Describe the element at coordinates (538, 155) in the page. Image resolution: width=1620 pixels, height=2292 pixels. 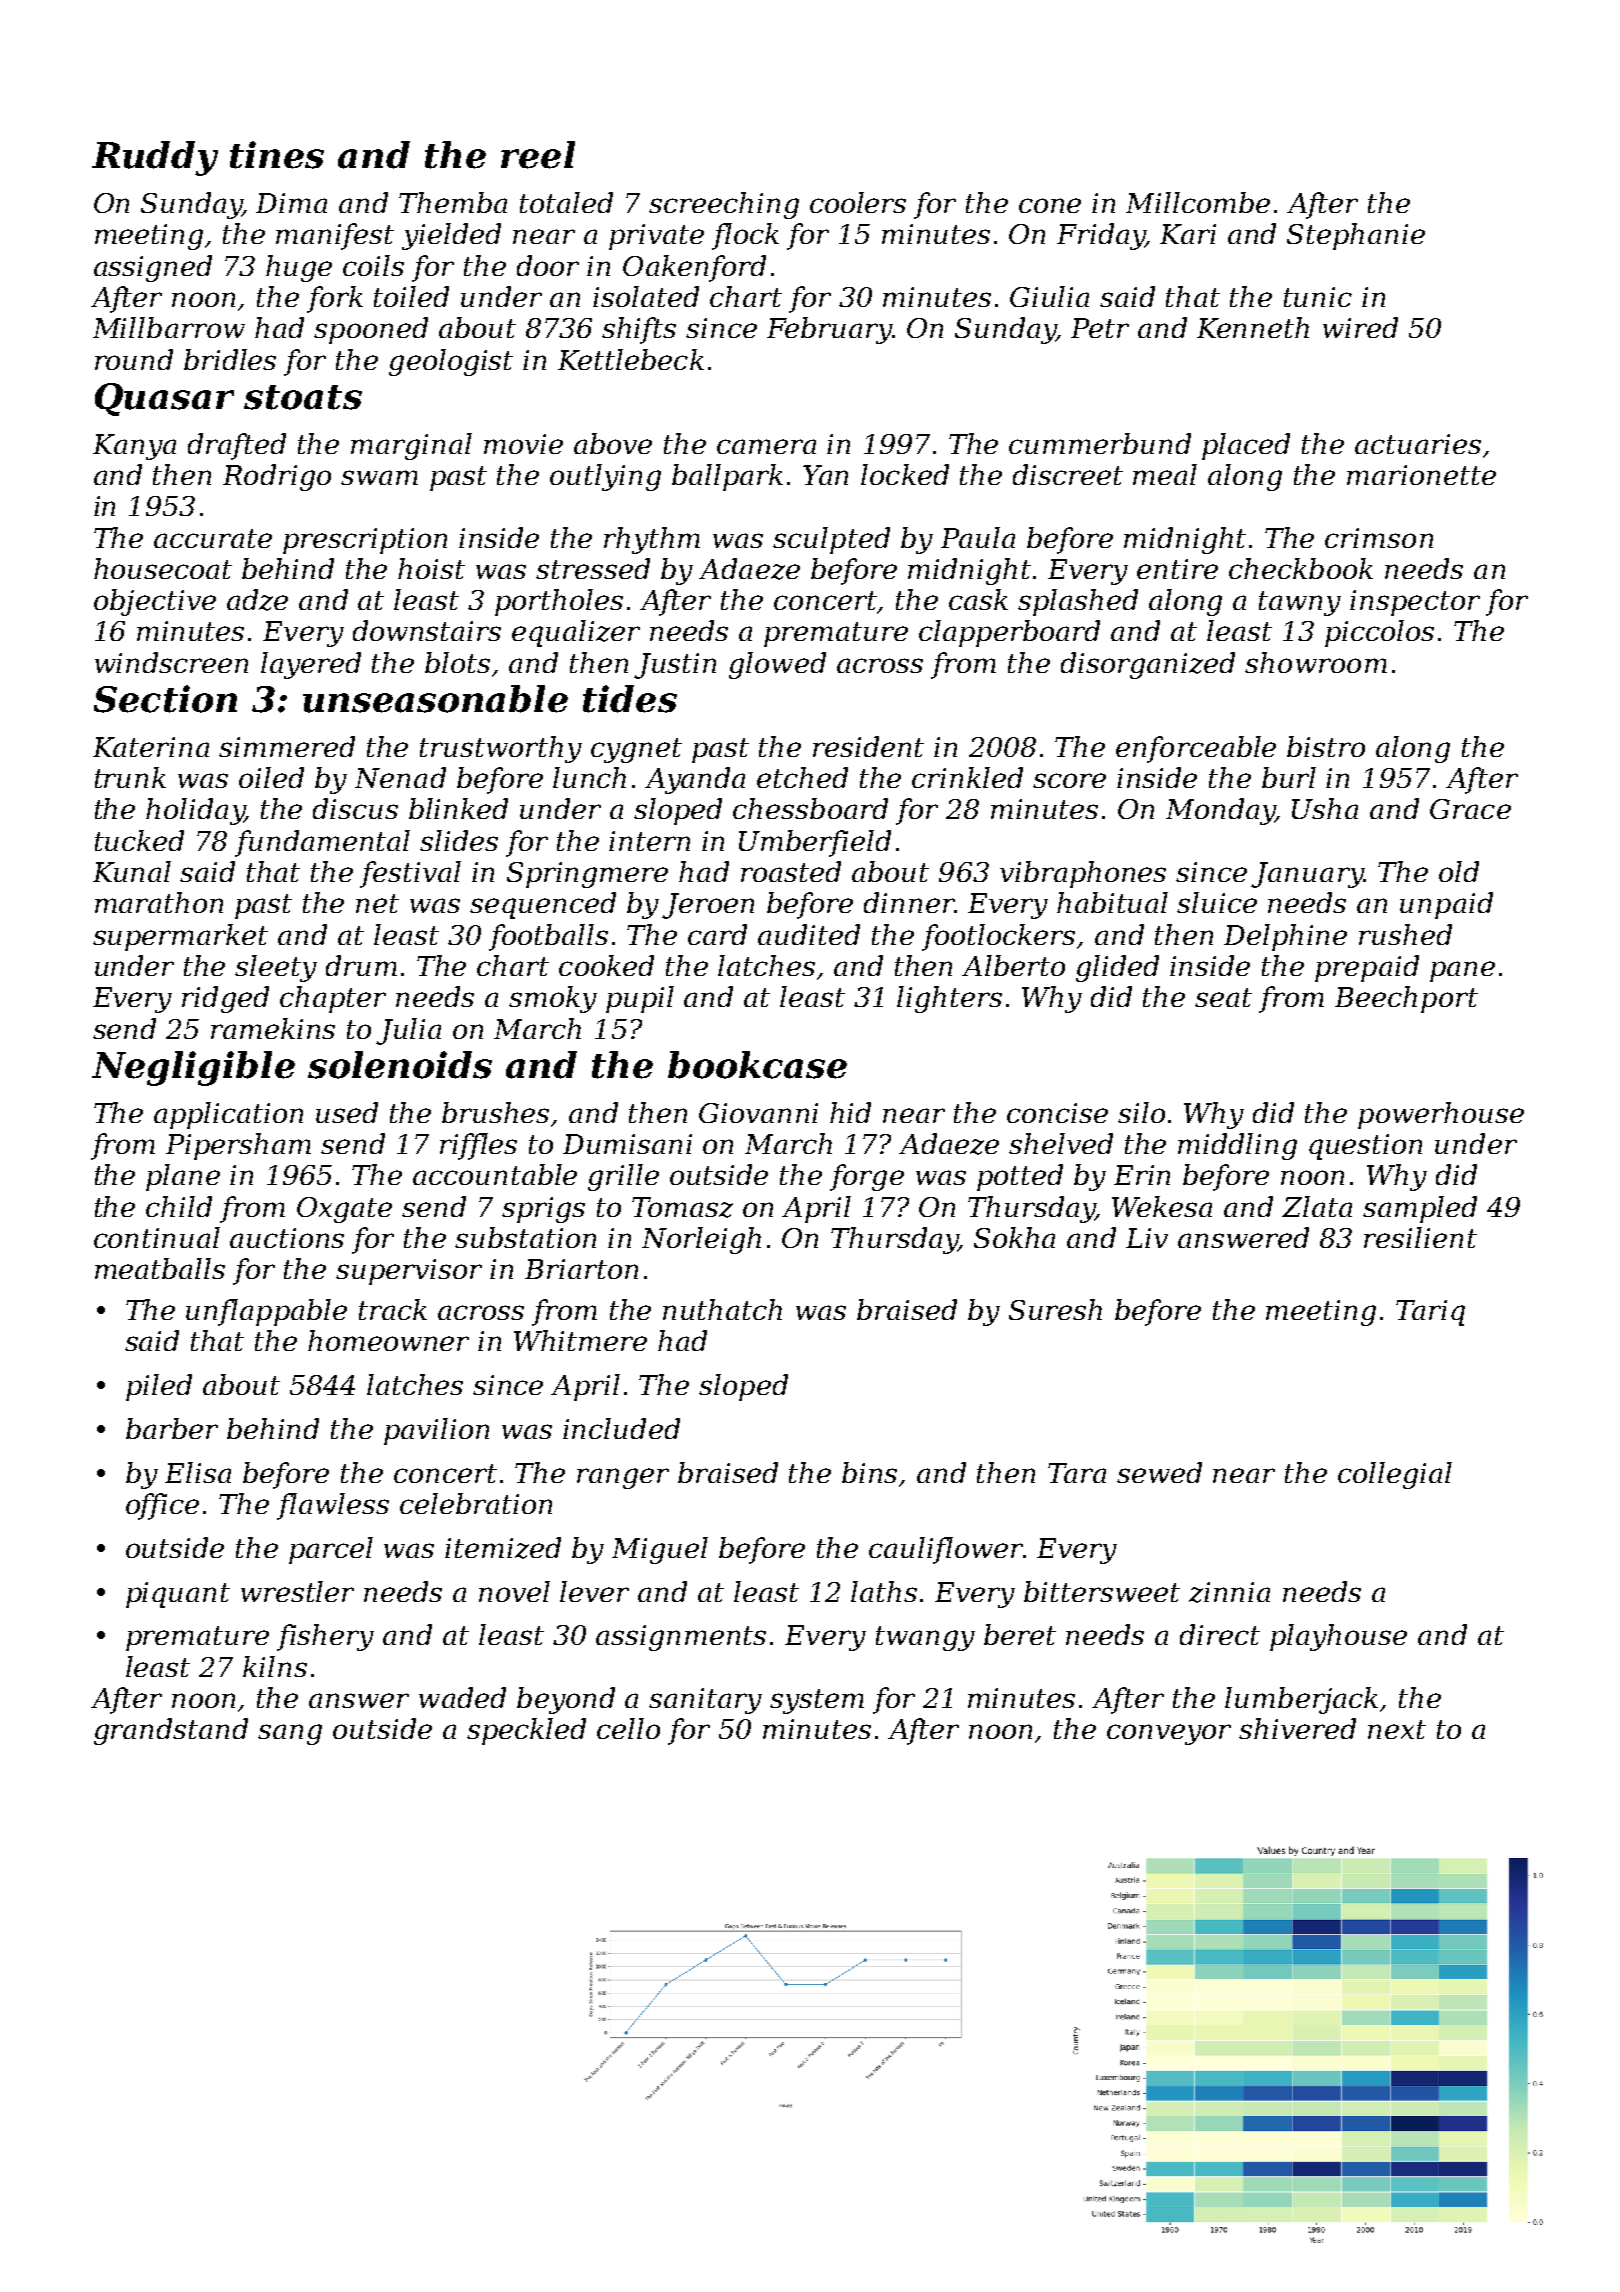
I see `reel` at that location.
